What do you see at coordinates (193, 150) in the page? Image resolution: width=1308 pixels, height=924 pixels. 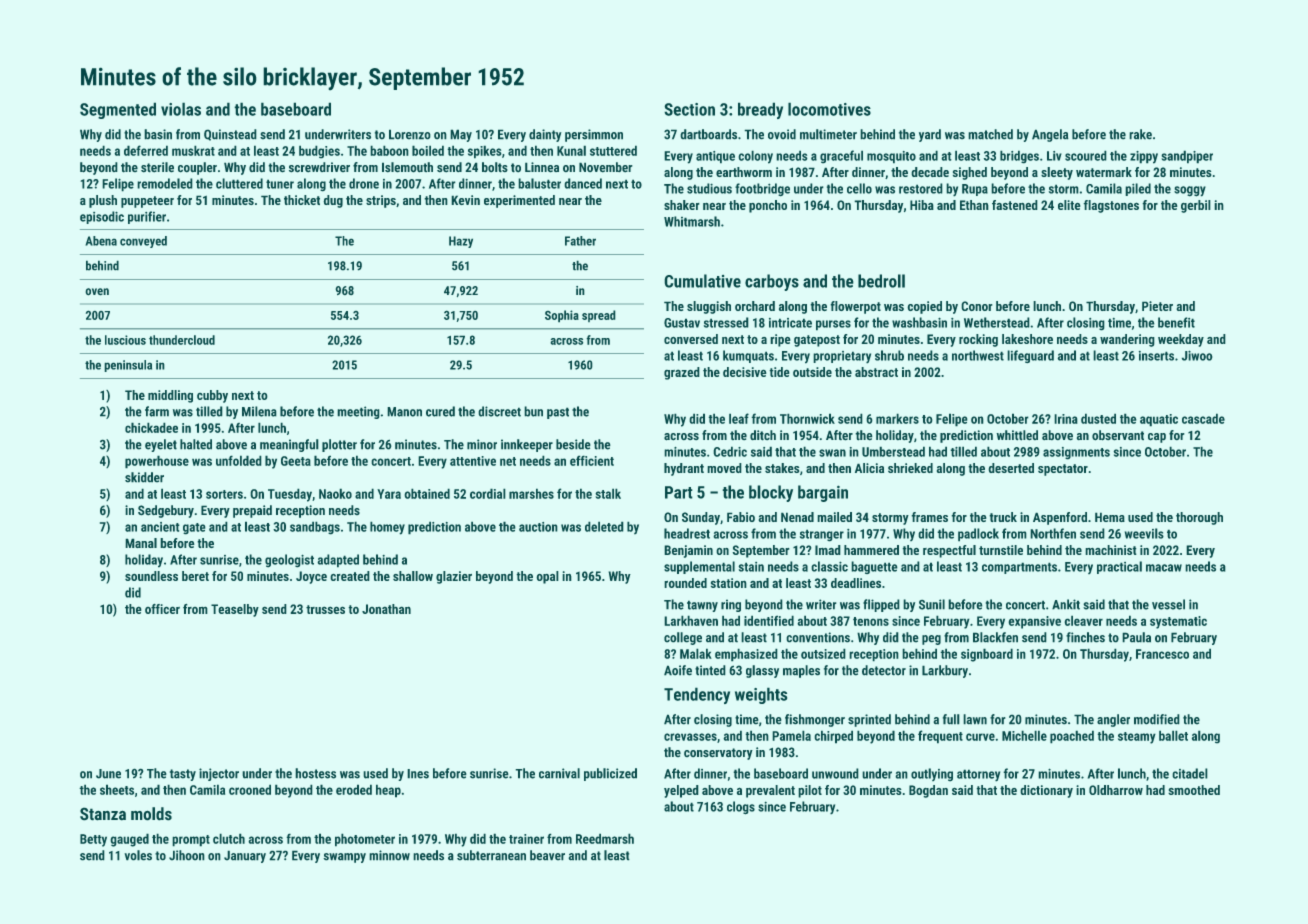 I see `muskrat` at bounding box center [193, 150].
